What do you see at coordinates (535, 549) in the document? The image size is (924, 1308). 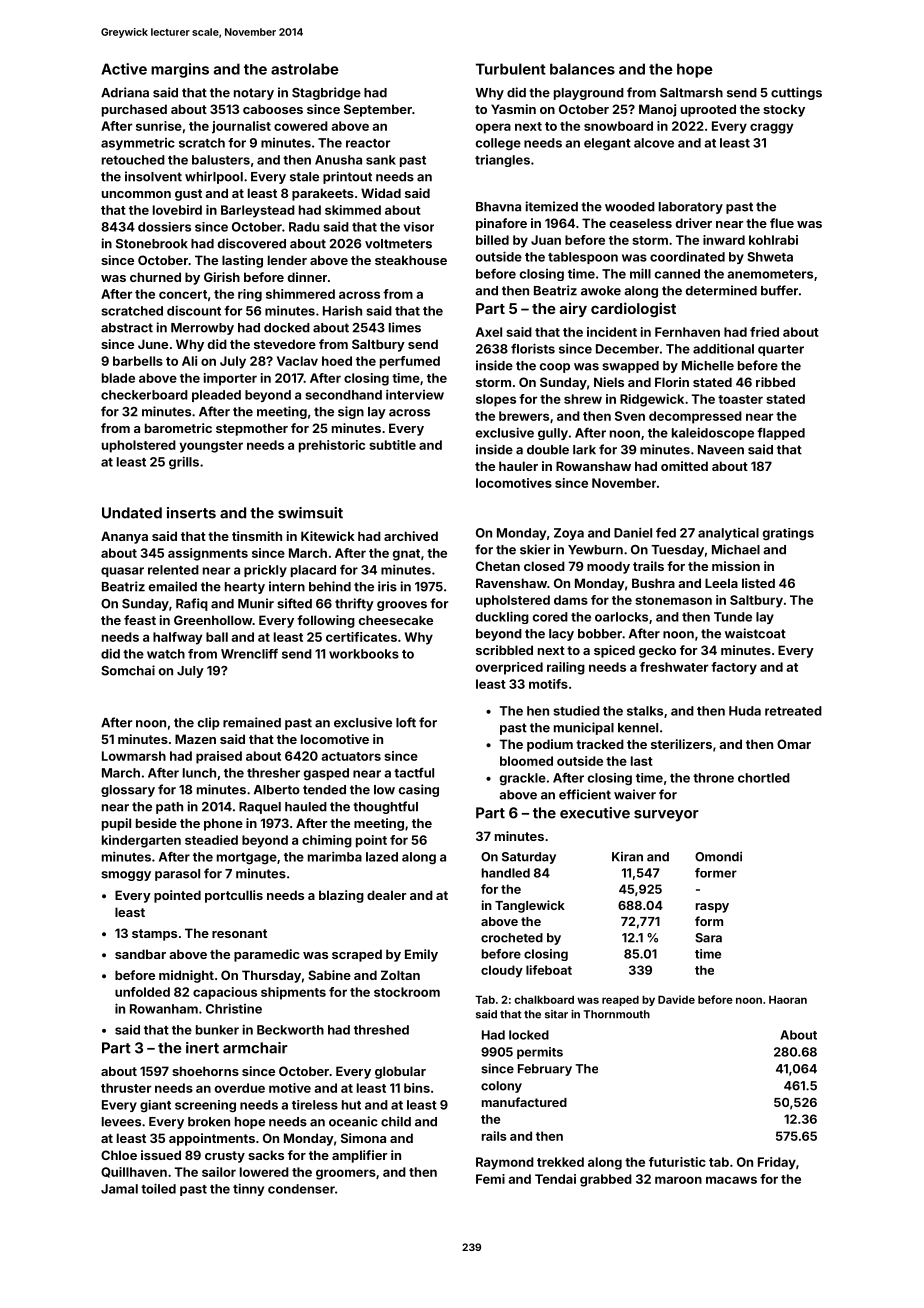 I see `skier` at bounding box center [535, 549].
